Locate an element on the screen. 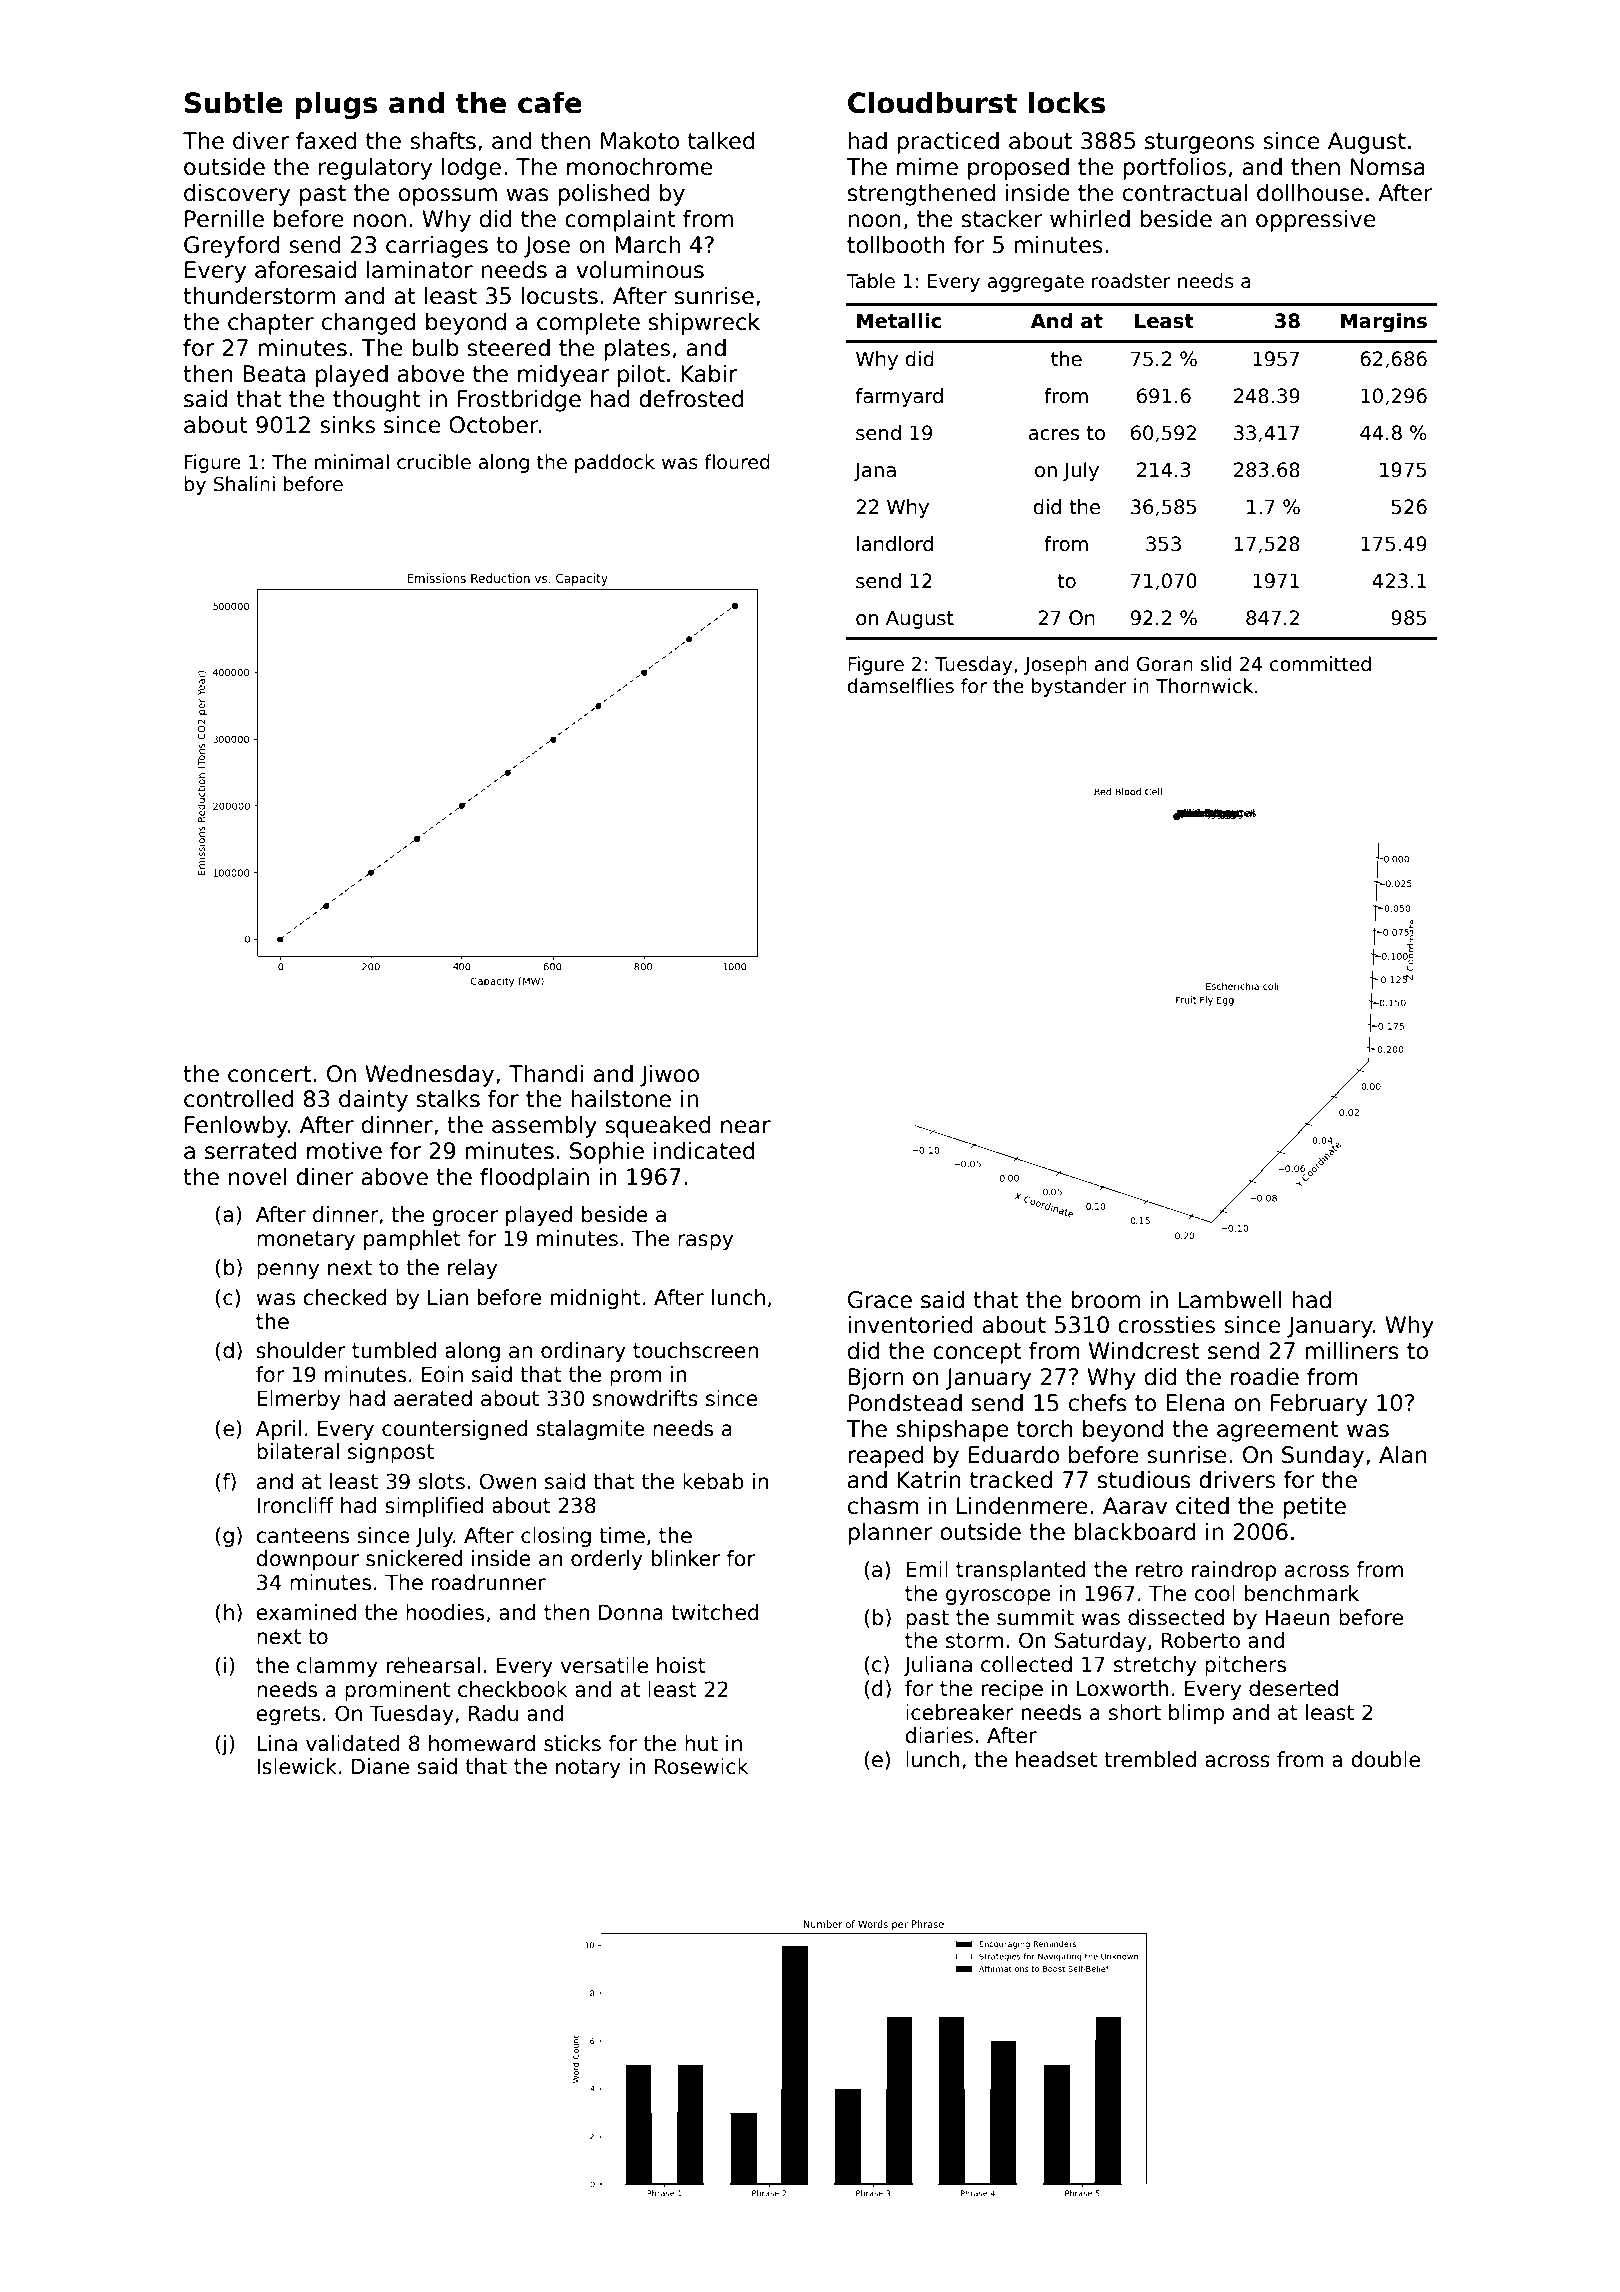 Image resolution: width=1620 pixels, height=2292 pixels. Goran is located at coordinates (1165, 664).
